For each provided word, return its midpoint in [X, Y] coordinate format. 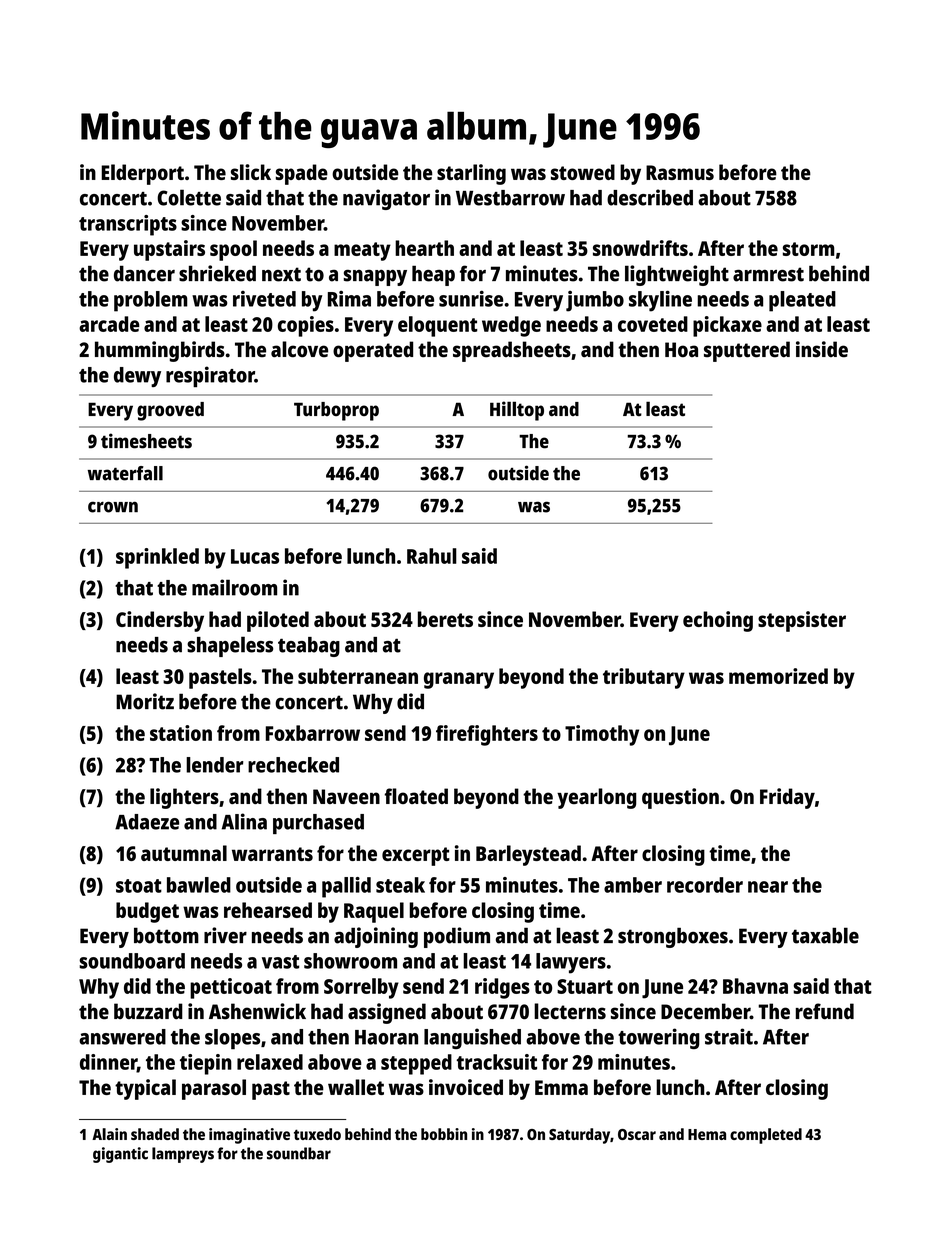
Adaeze [147, 822]
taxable [825, 935]
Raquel [374, 912]
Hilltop [517, 411]
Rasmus [680, 172]
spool [233, 250]
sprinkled [157, 558]
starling [471, 174]
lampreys [183, 1155]
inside [822, 349]
